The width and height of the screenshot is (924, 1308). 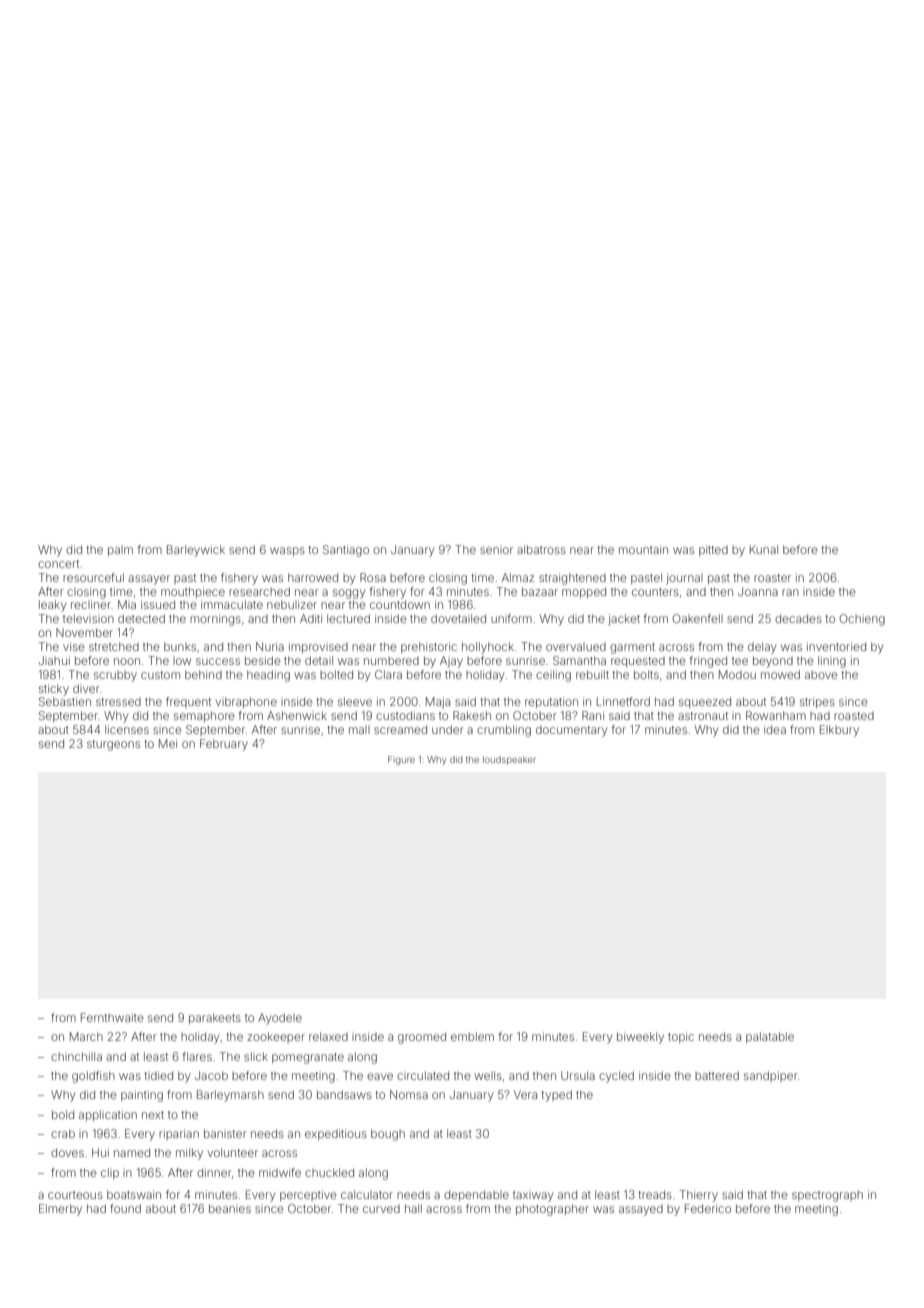 What do you see at coordinates (413, 1208) in the screenshot?
I see `hall` at bounding box center [413, 1208].
